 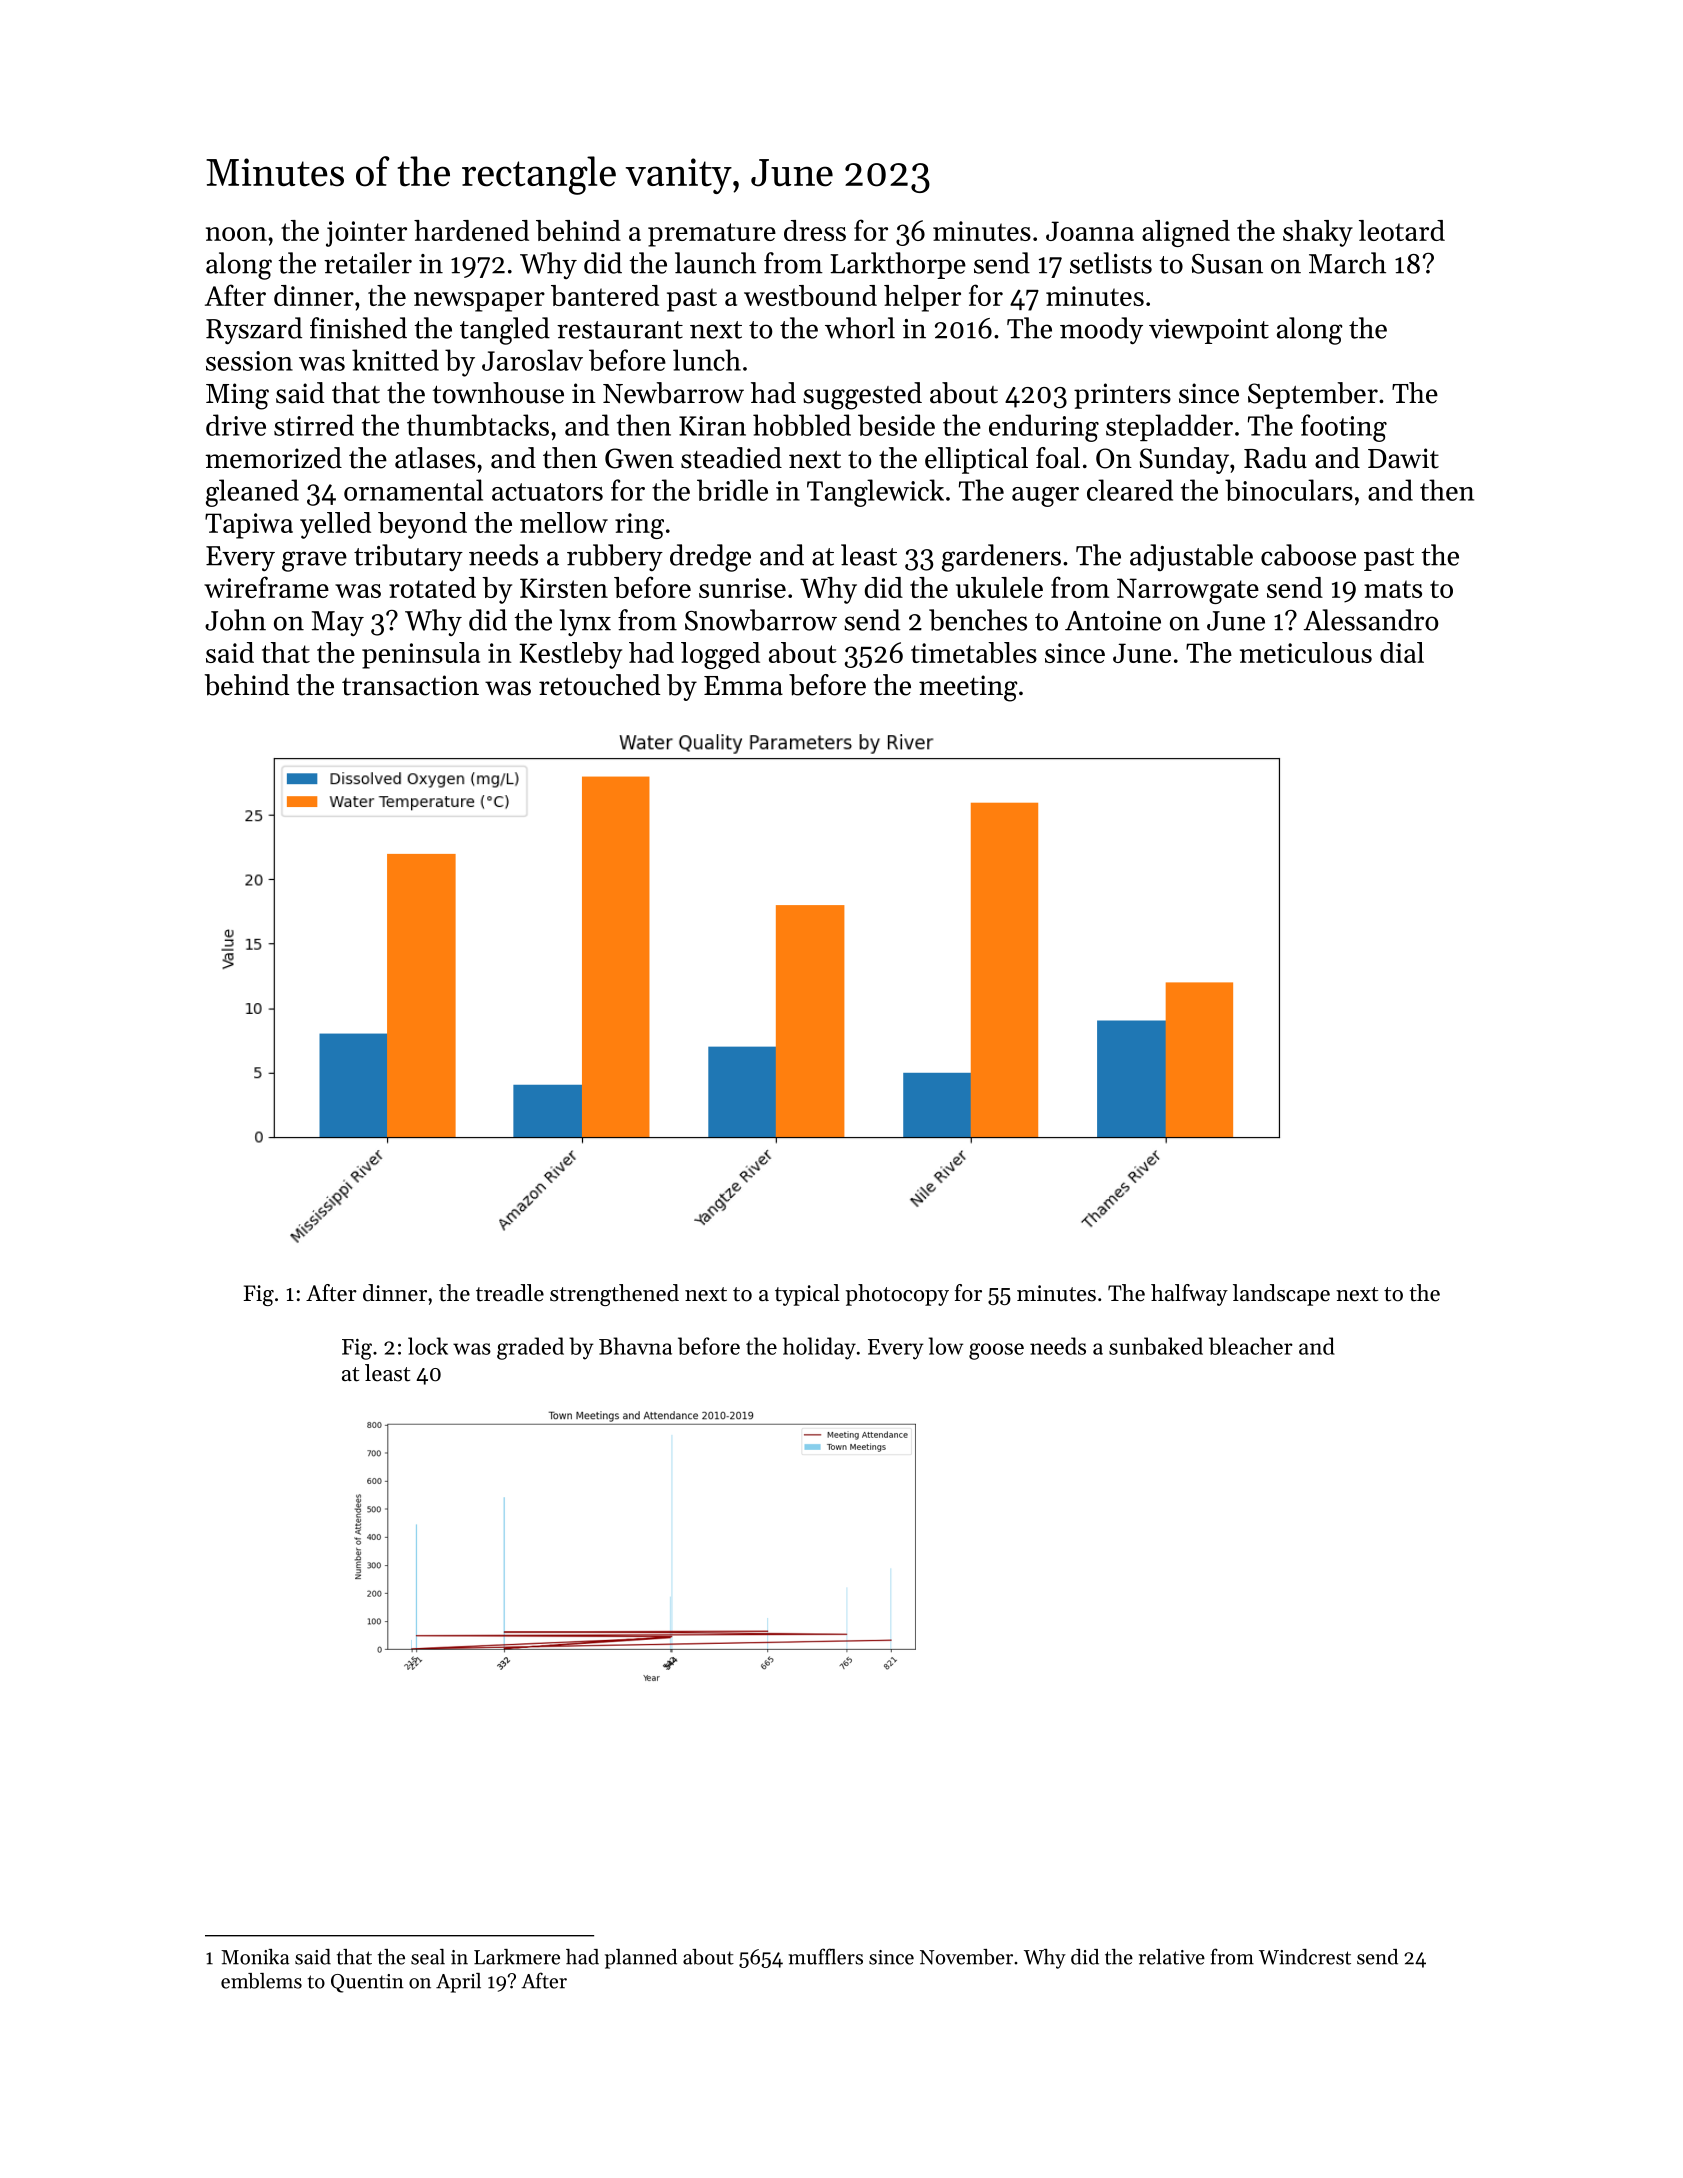 What do you see at coordinates (410, 685) in the screenshot?
I see `transaction` at bounding box center [410, 685].
